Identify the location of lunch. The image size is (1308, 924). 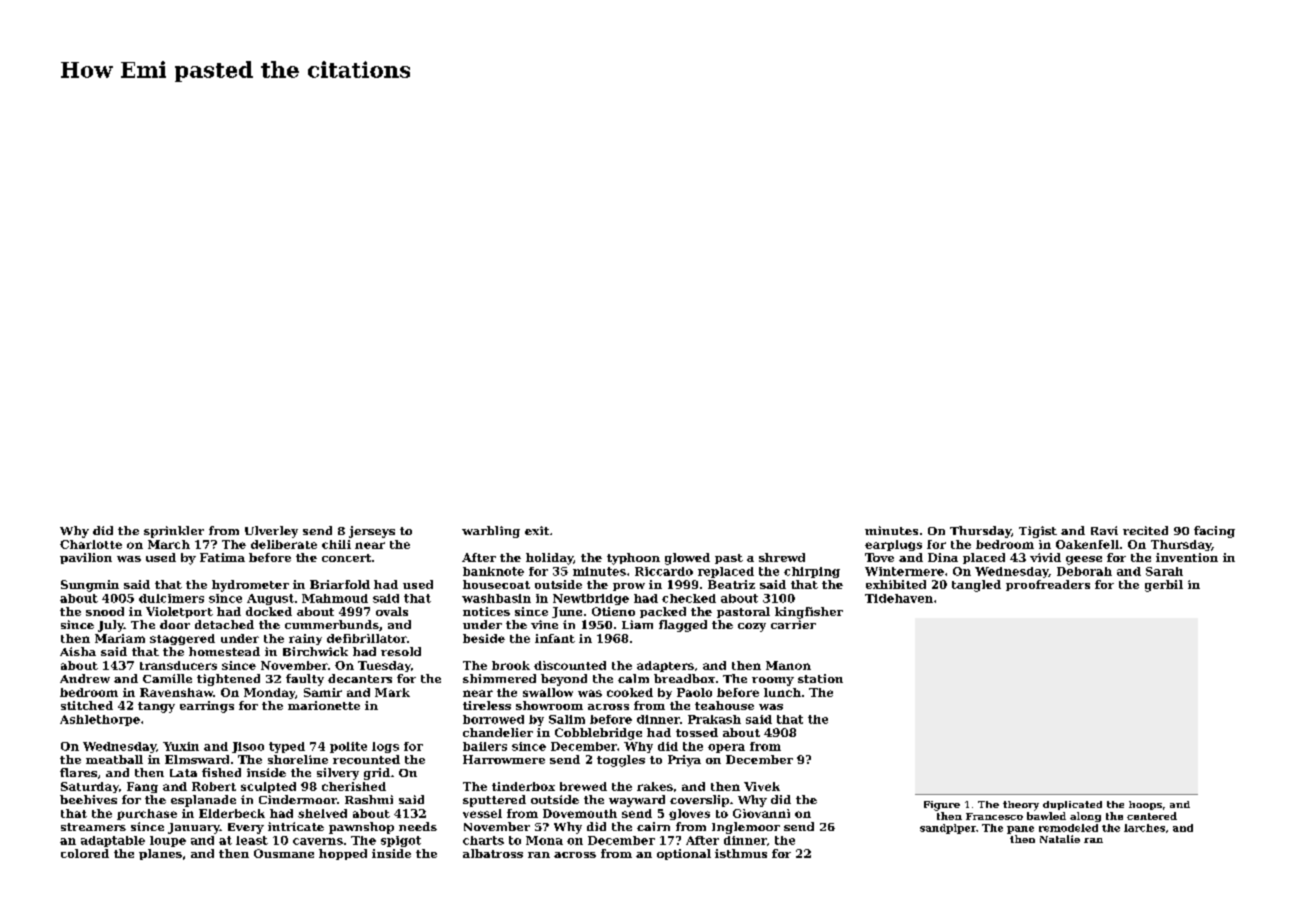
(782, 692).
